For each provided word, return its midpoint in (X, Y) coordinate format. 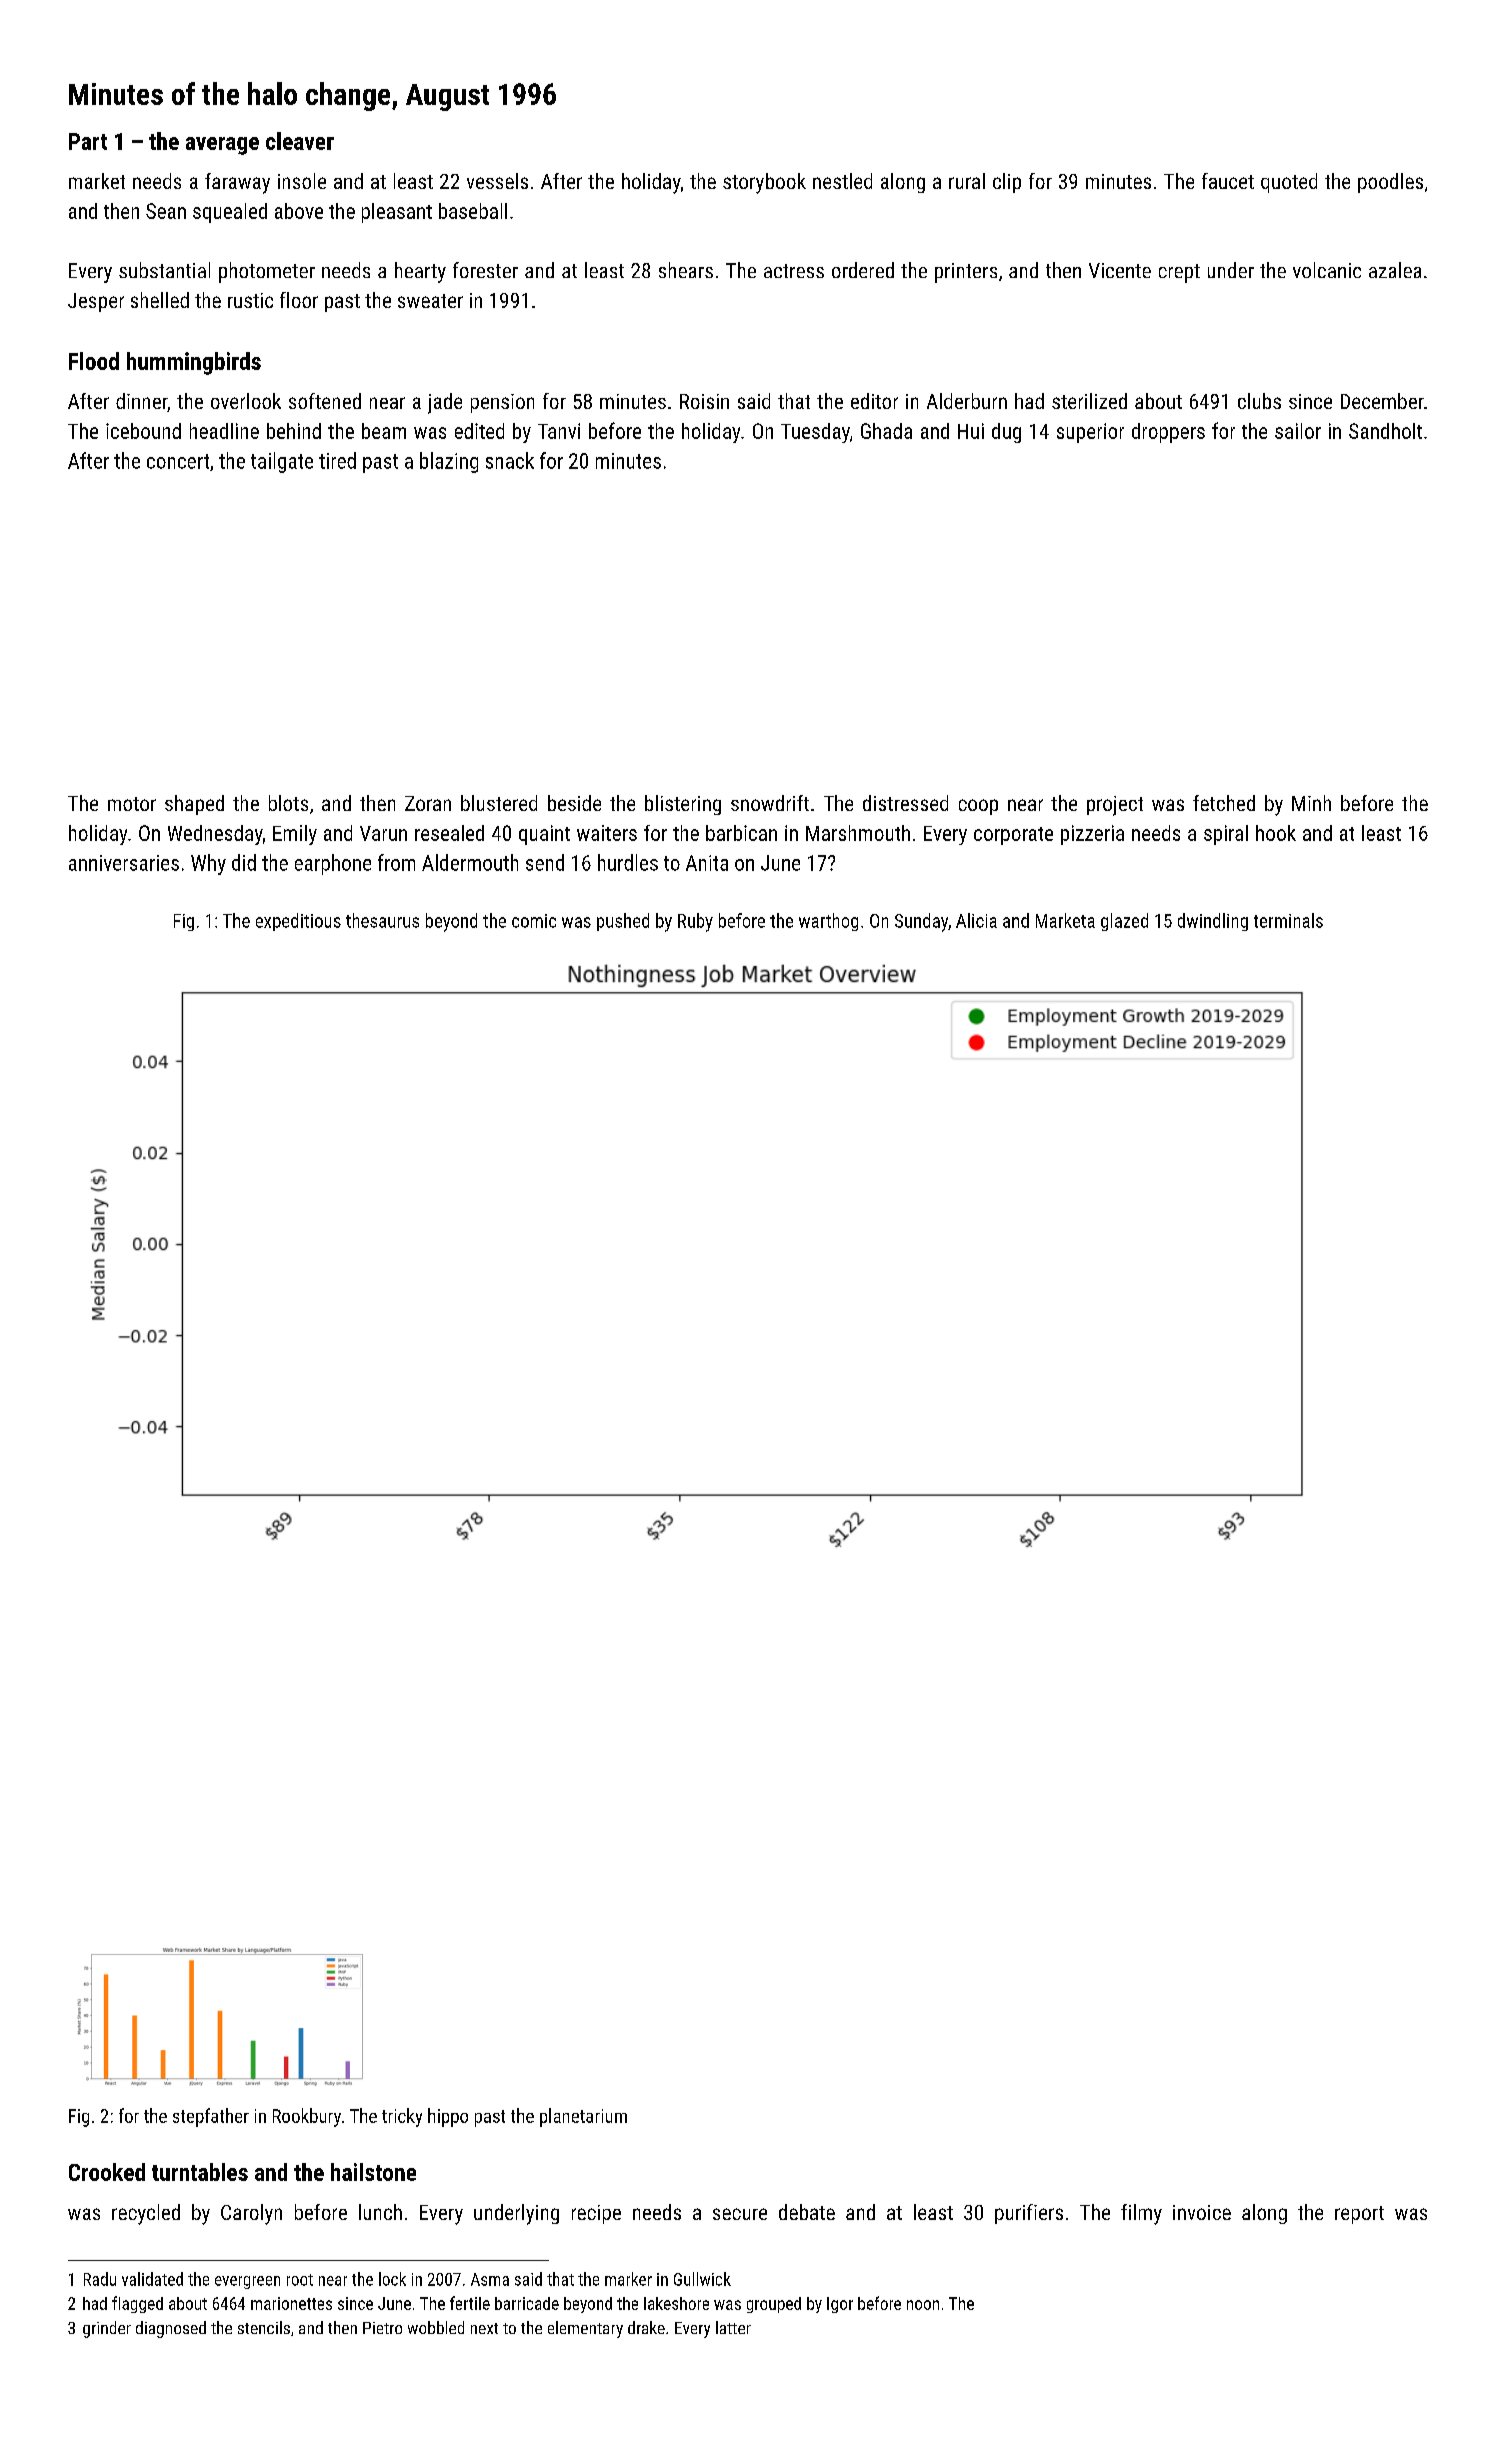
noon (923, 2305)
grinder (107, 2329)
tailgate (282, 462)
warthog (828, 922)
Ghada (886, 431)
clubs (1259, 401)
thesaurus (382, 920)
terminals (1288, 920)
